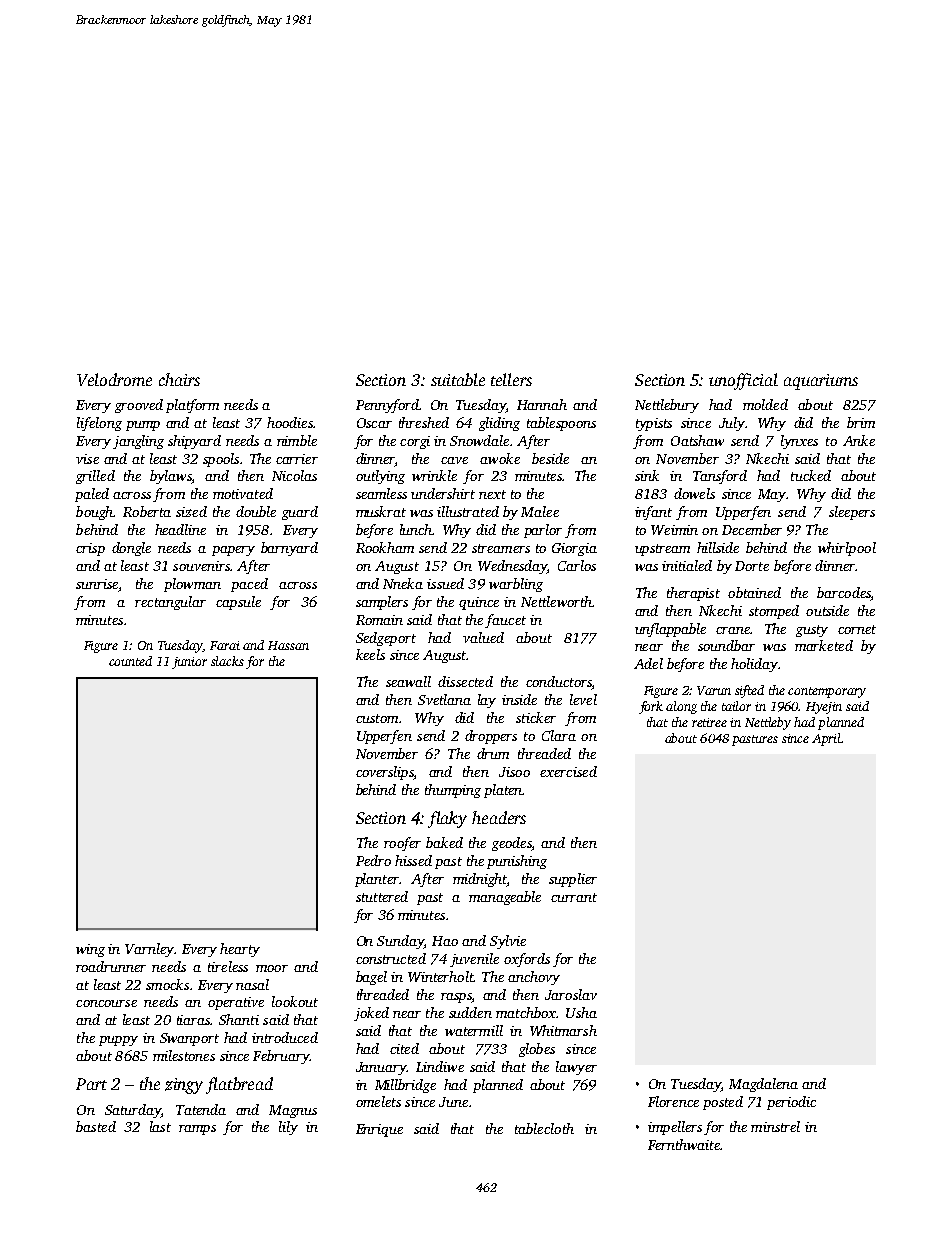 The width and height of the screenshot is (952, 1233). I want to click on sifted, so click(749, 691).
